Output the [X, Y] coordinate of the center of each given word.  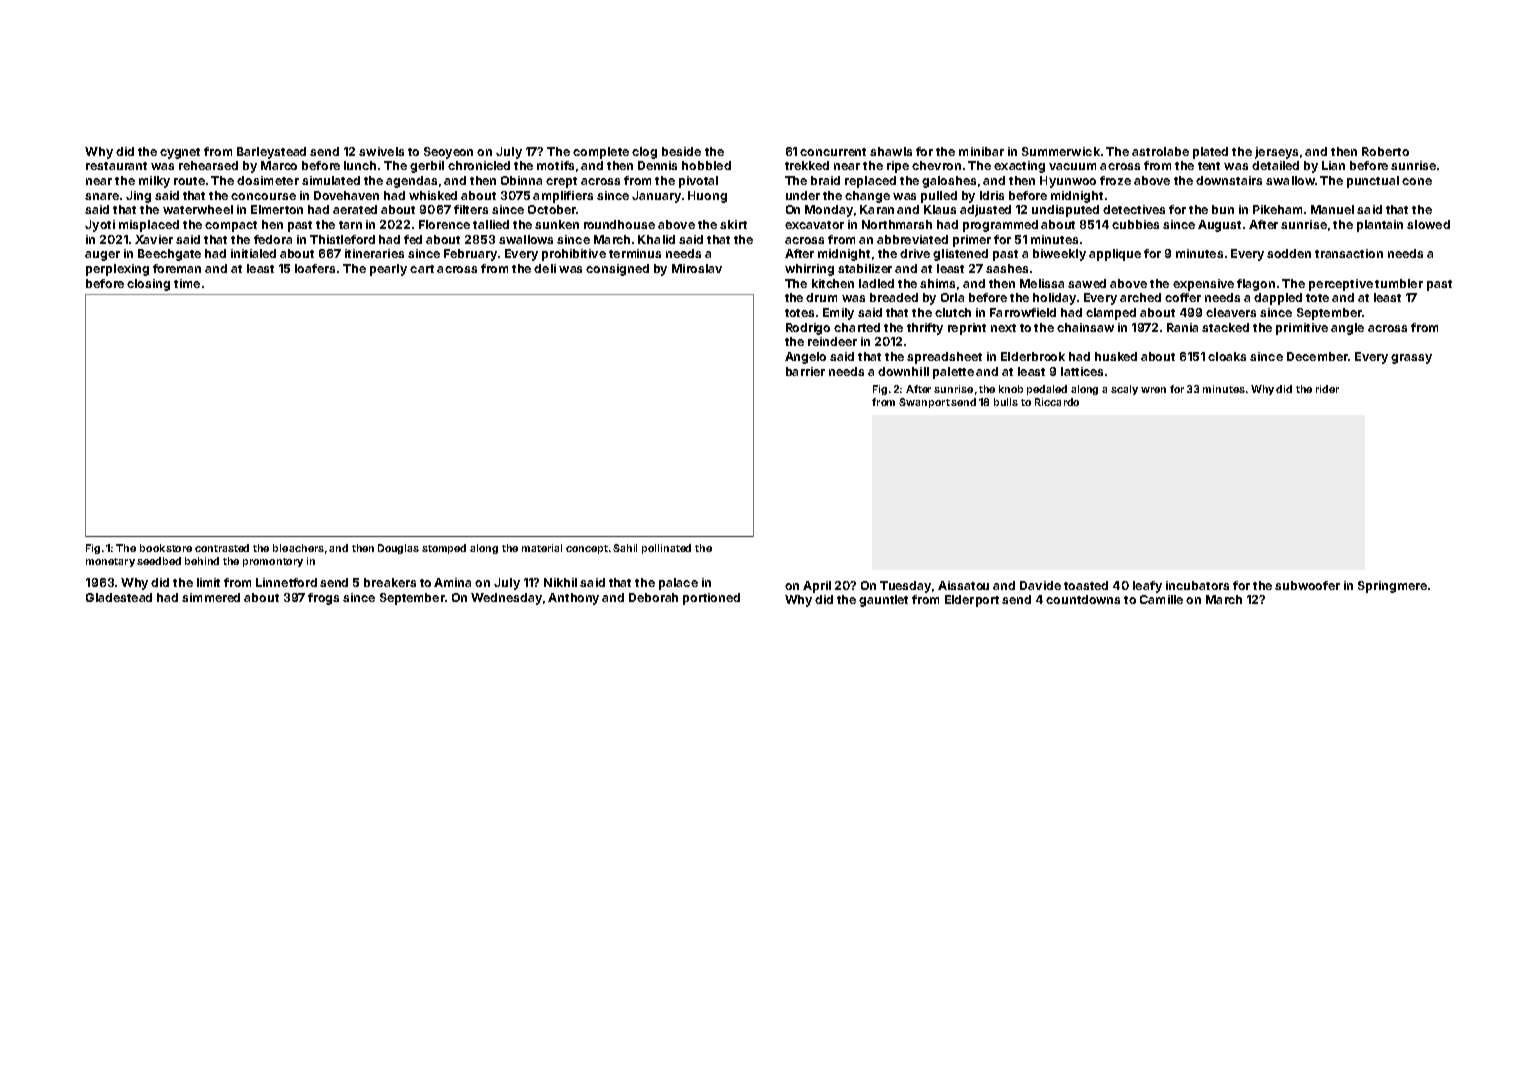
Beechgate [169, 255]
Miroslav [697, 268]
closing [148, 285]
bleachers [298, 548]
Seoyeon [448, 153]
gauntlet [883, 601]
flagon [1256, 285]
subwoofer [1307, 585]
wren [1153, 390]
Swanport [924, 403]
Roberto [1385, 151]
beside [681, 151]
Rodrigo [808, 329]
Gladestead [119, 597]
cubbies [1135, 224]
